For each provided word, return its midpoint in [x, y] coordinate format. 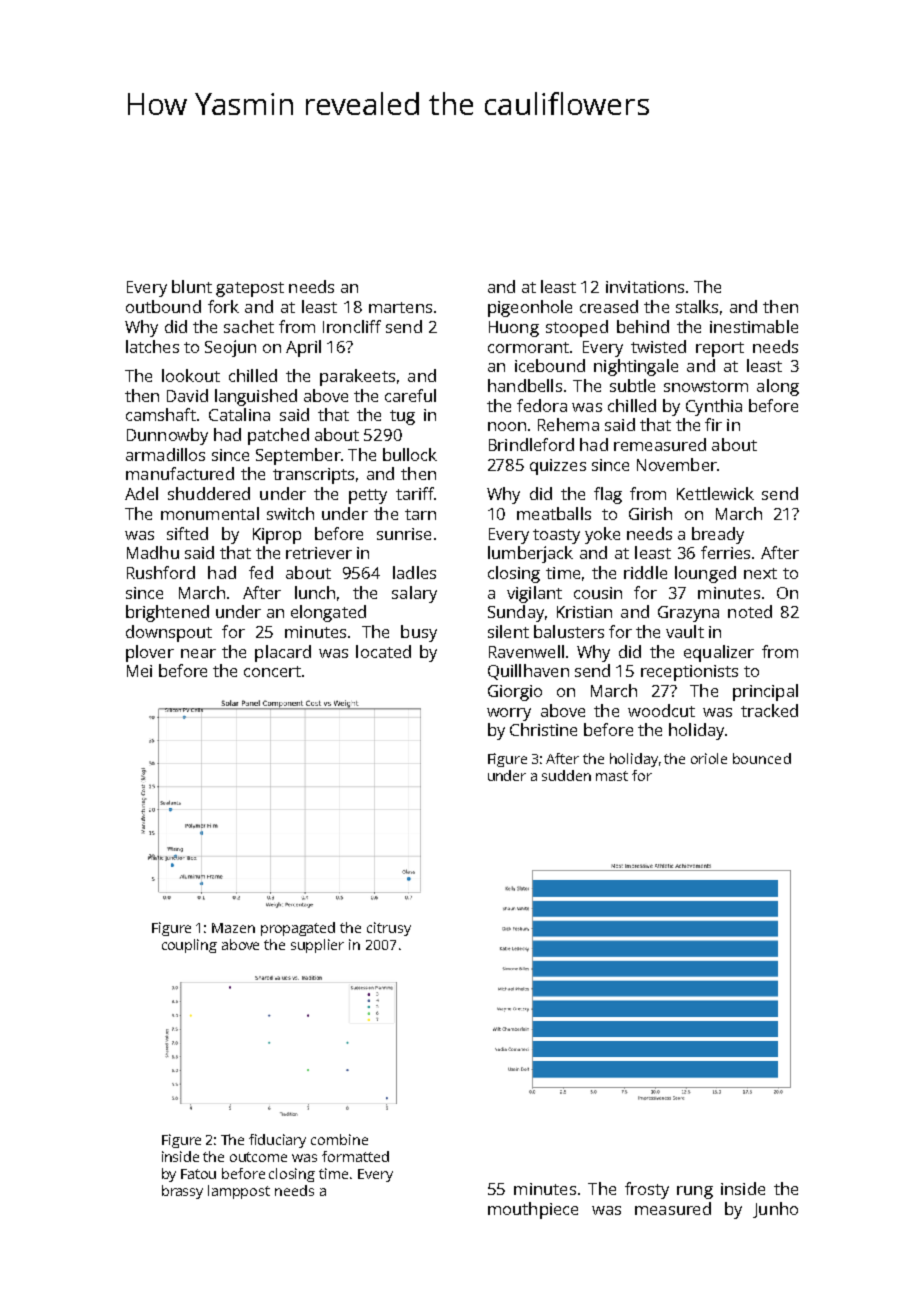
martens [400, 307]
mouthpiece [533, 1210]
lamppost [239, 1192]
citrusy [389, 929]
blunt [192, 286]
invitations [645, 287]
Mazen [233, 928]
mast [612, 776]
